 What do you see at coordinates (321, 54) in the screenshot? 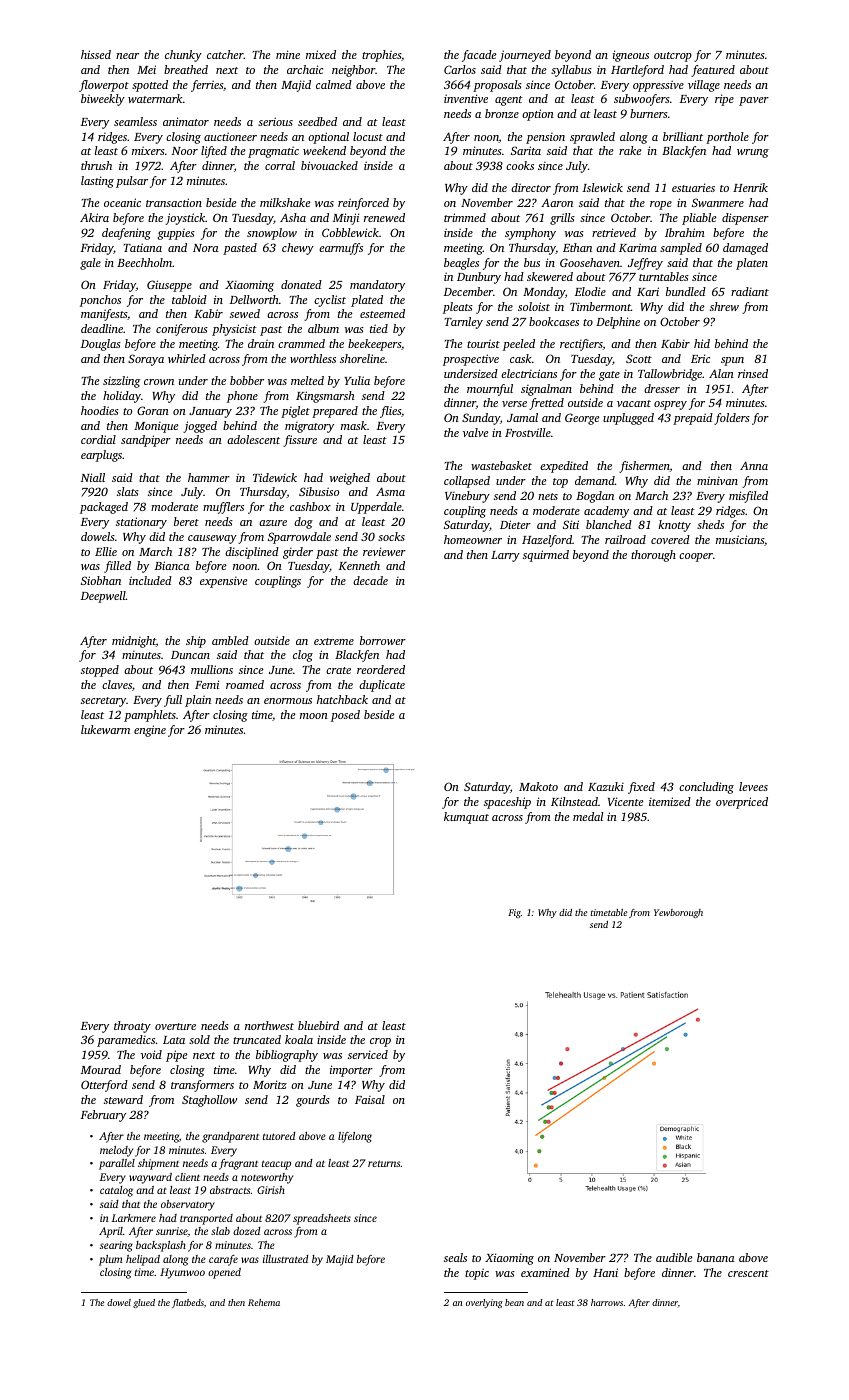
I see `mixed` at bounding box center [321, 54].
